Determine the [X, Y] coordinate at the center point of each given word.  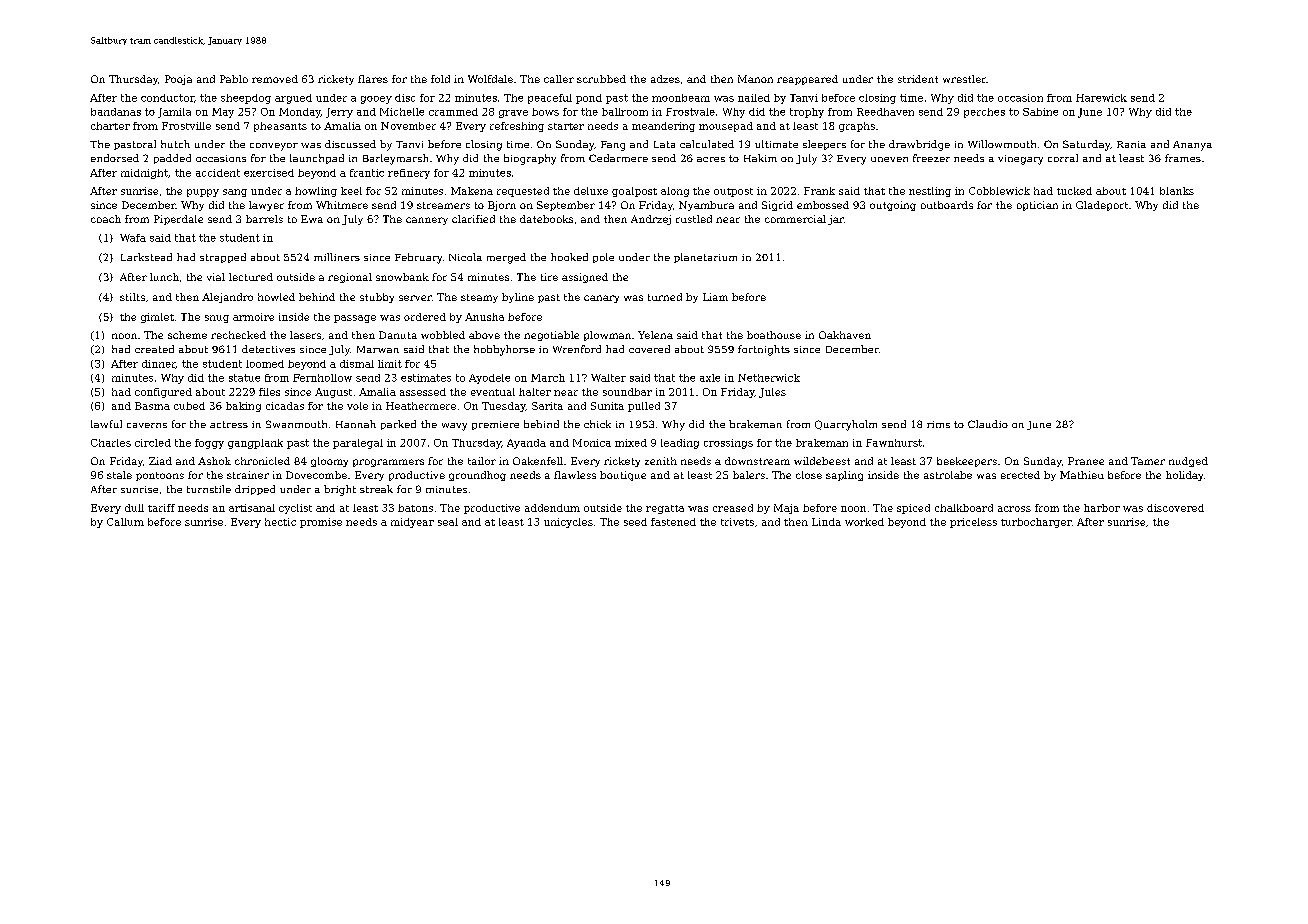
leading [680, 444]
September [566, 206]
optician [1037, 206]
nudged [1188, 462]
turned [665, 297]
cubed [189, 406]
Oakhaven [845, 335]
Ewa [312, 219]
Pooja [178, 80]
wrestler [964, 79]
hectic [280, 522]
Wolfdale [490, 79]
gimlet [157, 318]
